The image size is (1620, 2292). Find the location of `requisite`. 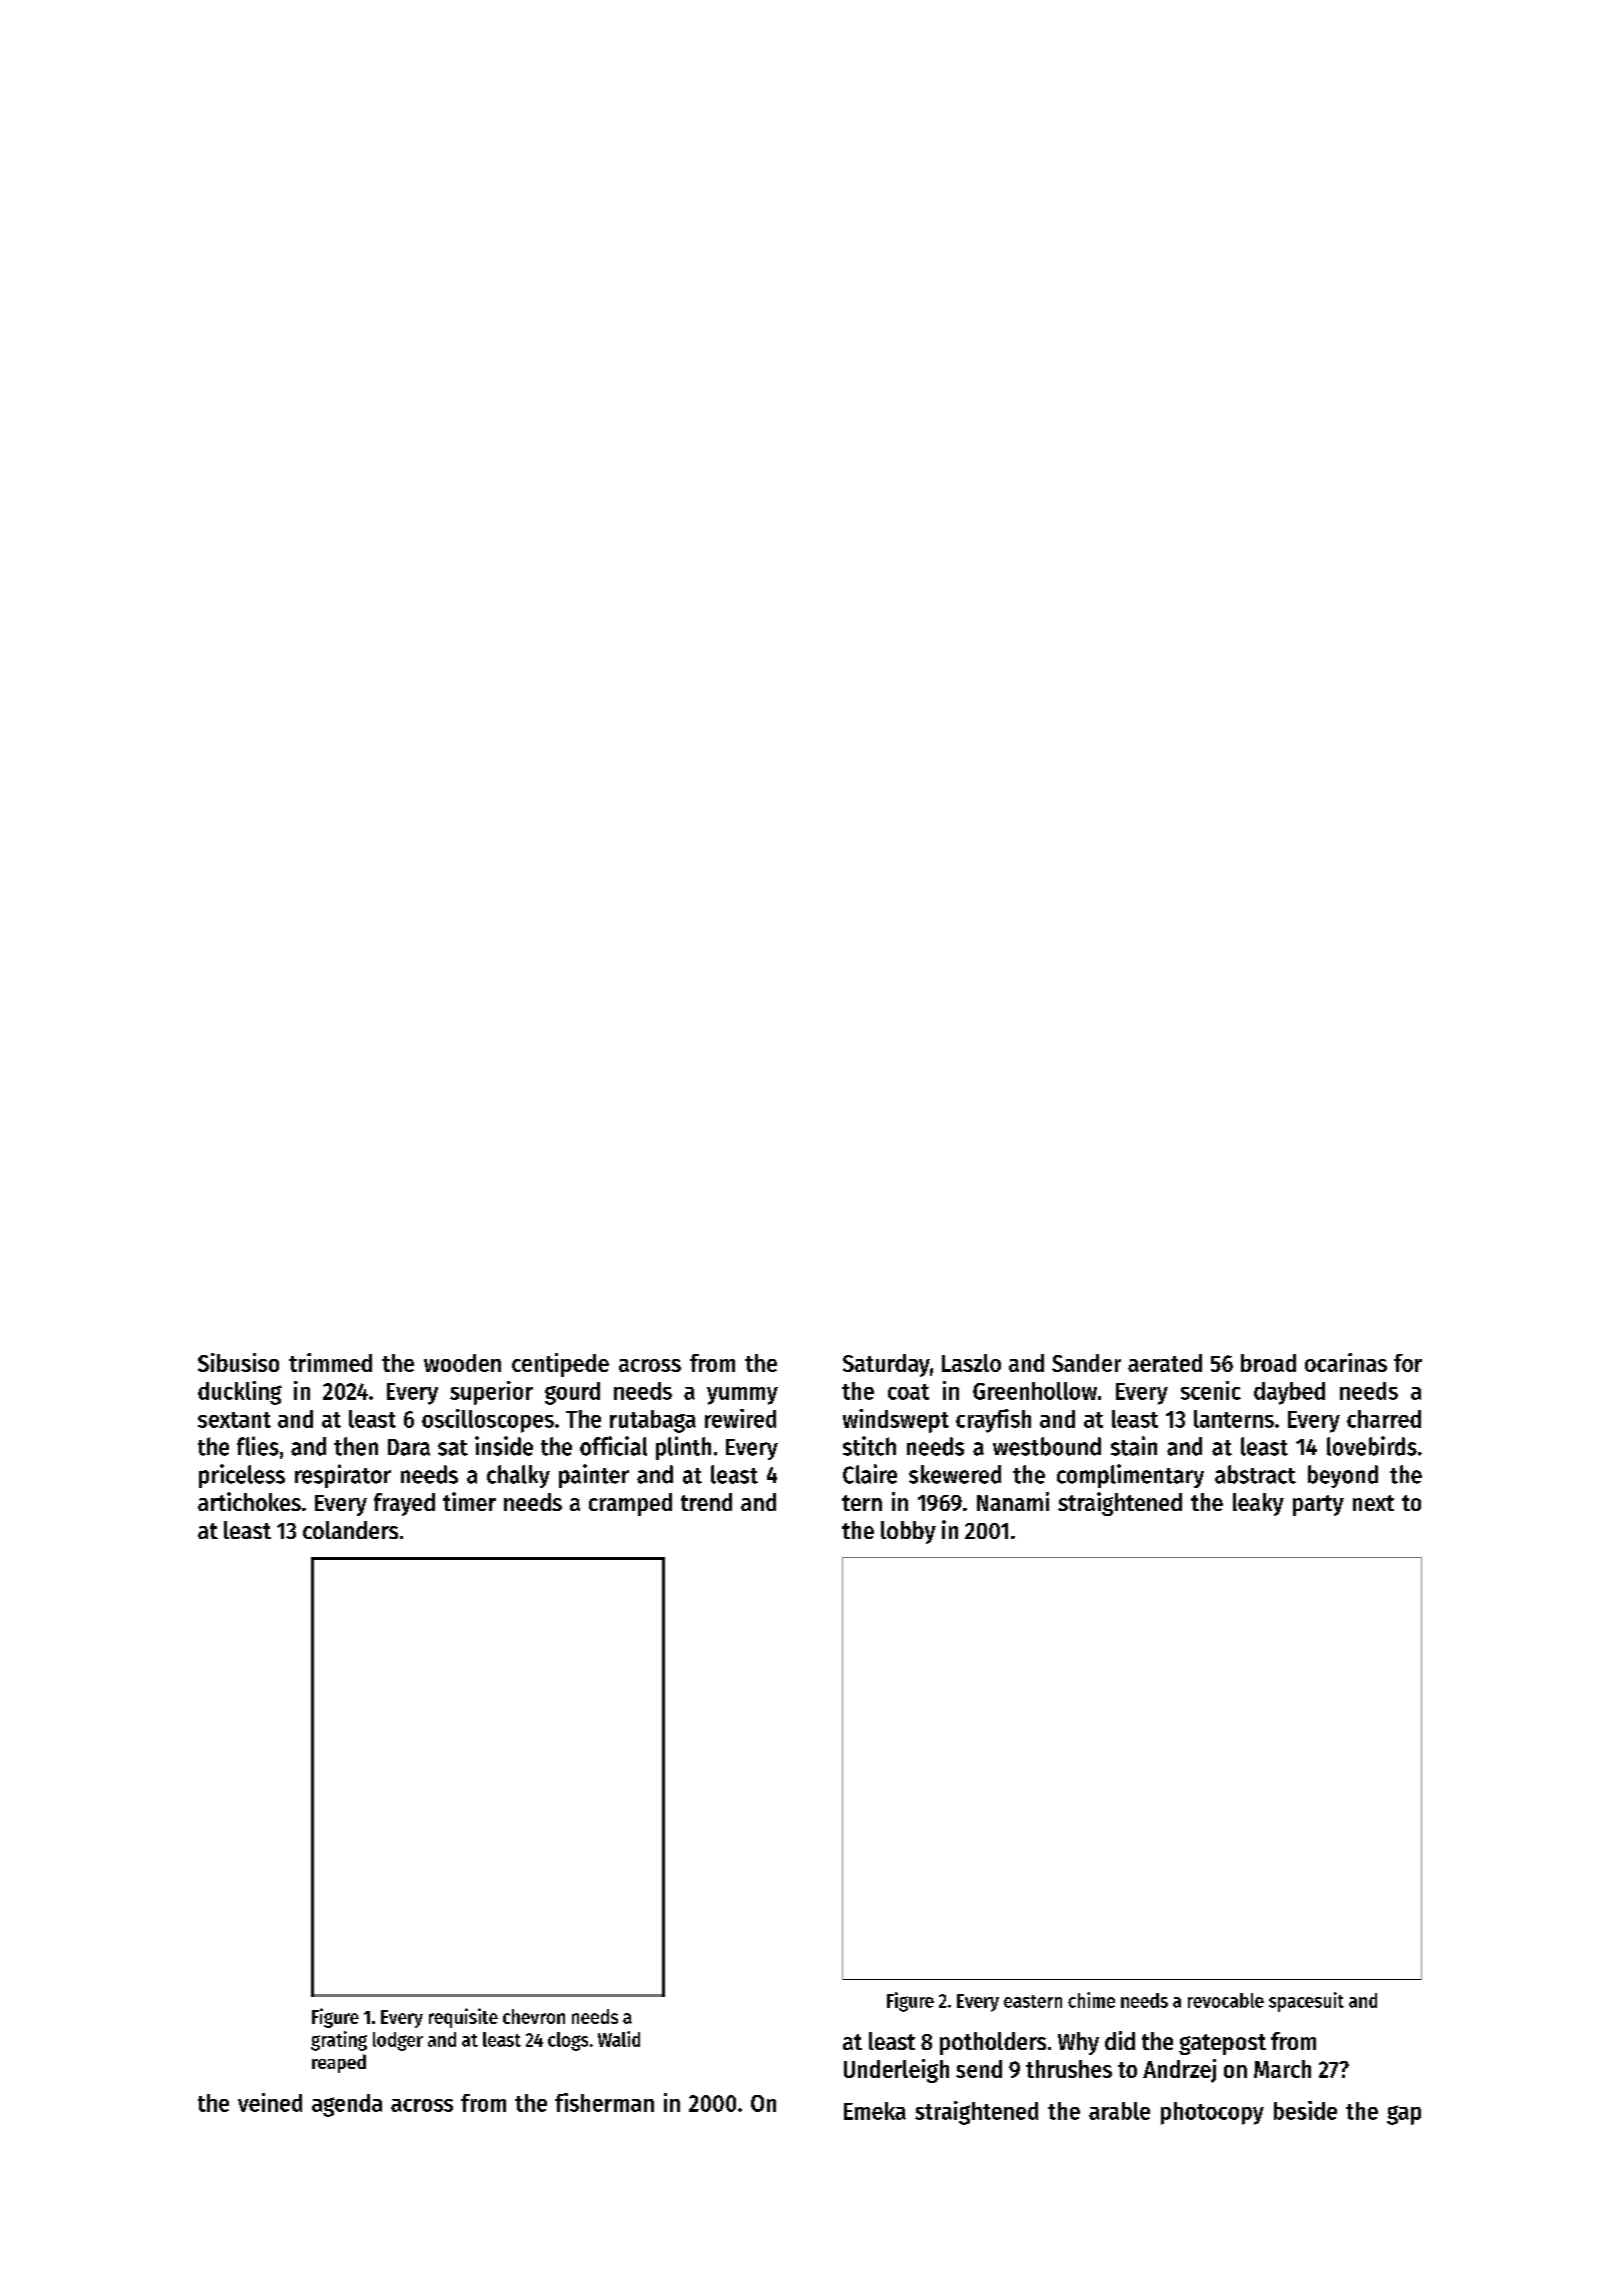

requisite is located at coordinates (463, 2018).
